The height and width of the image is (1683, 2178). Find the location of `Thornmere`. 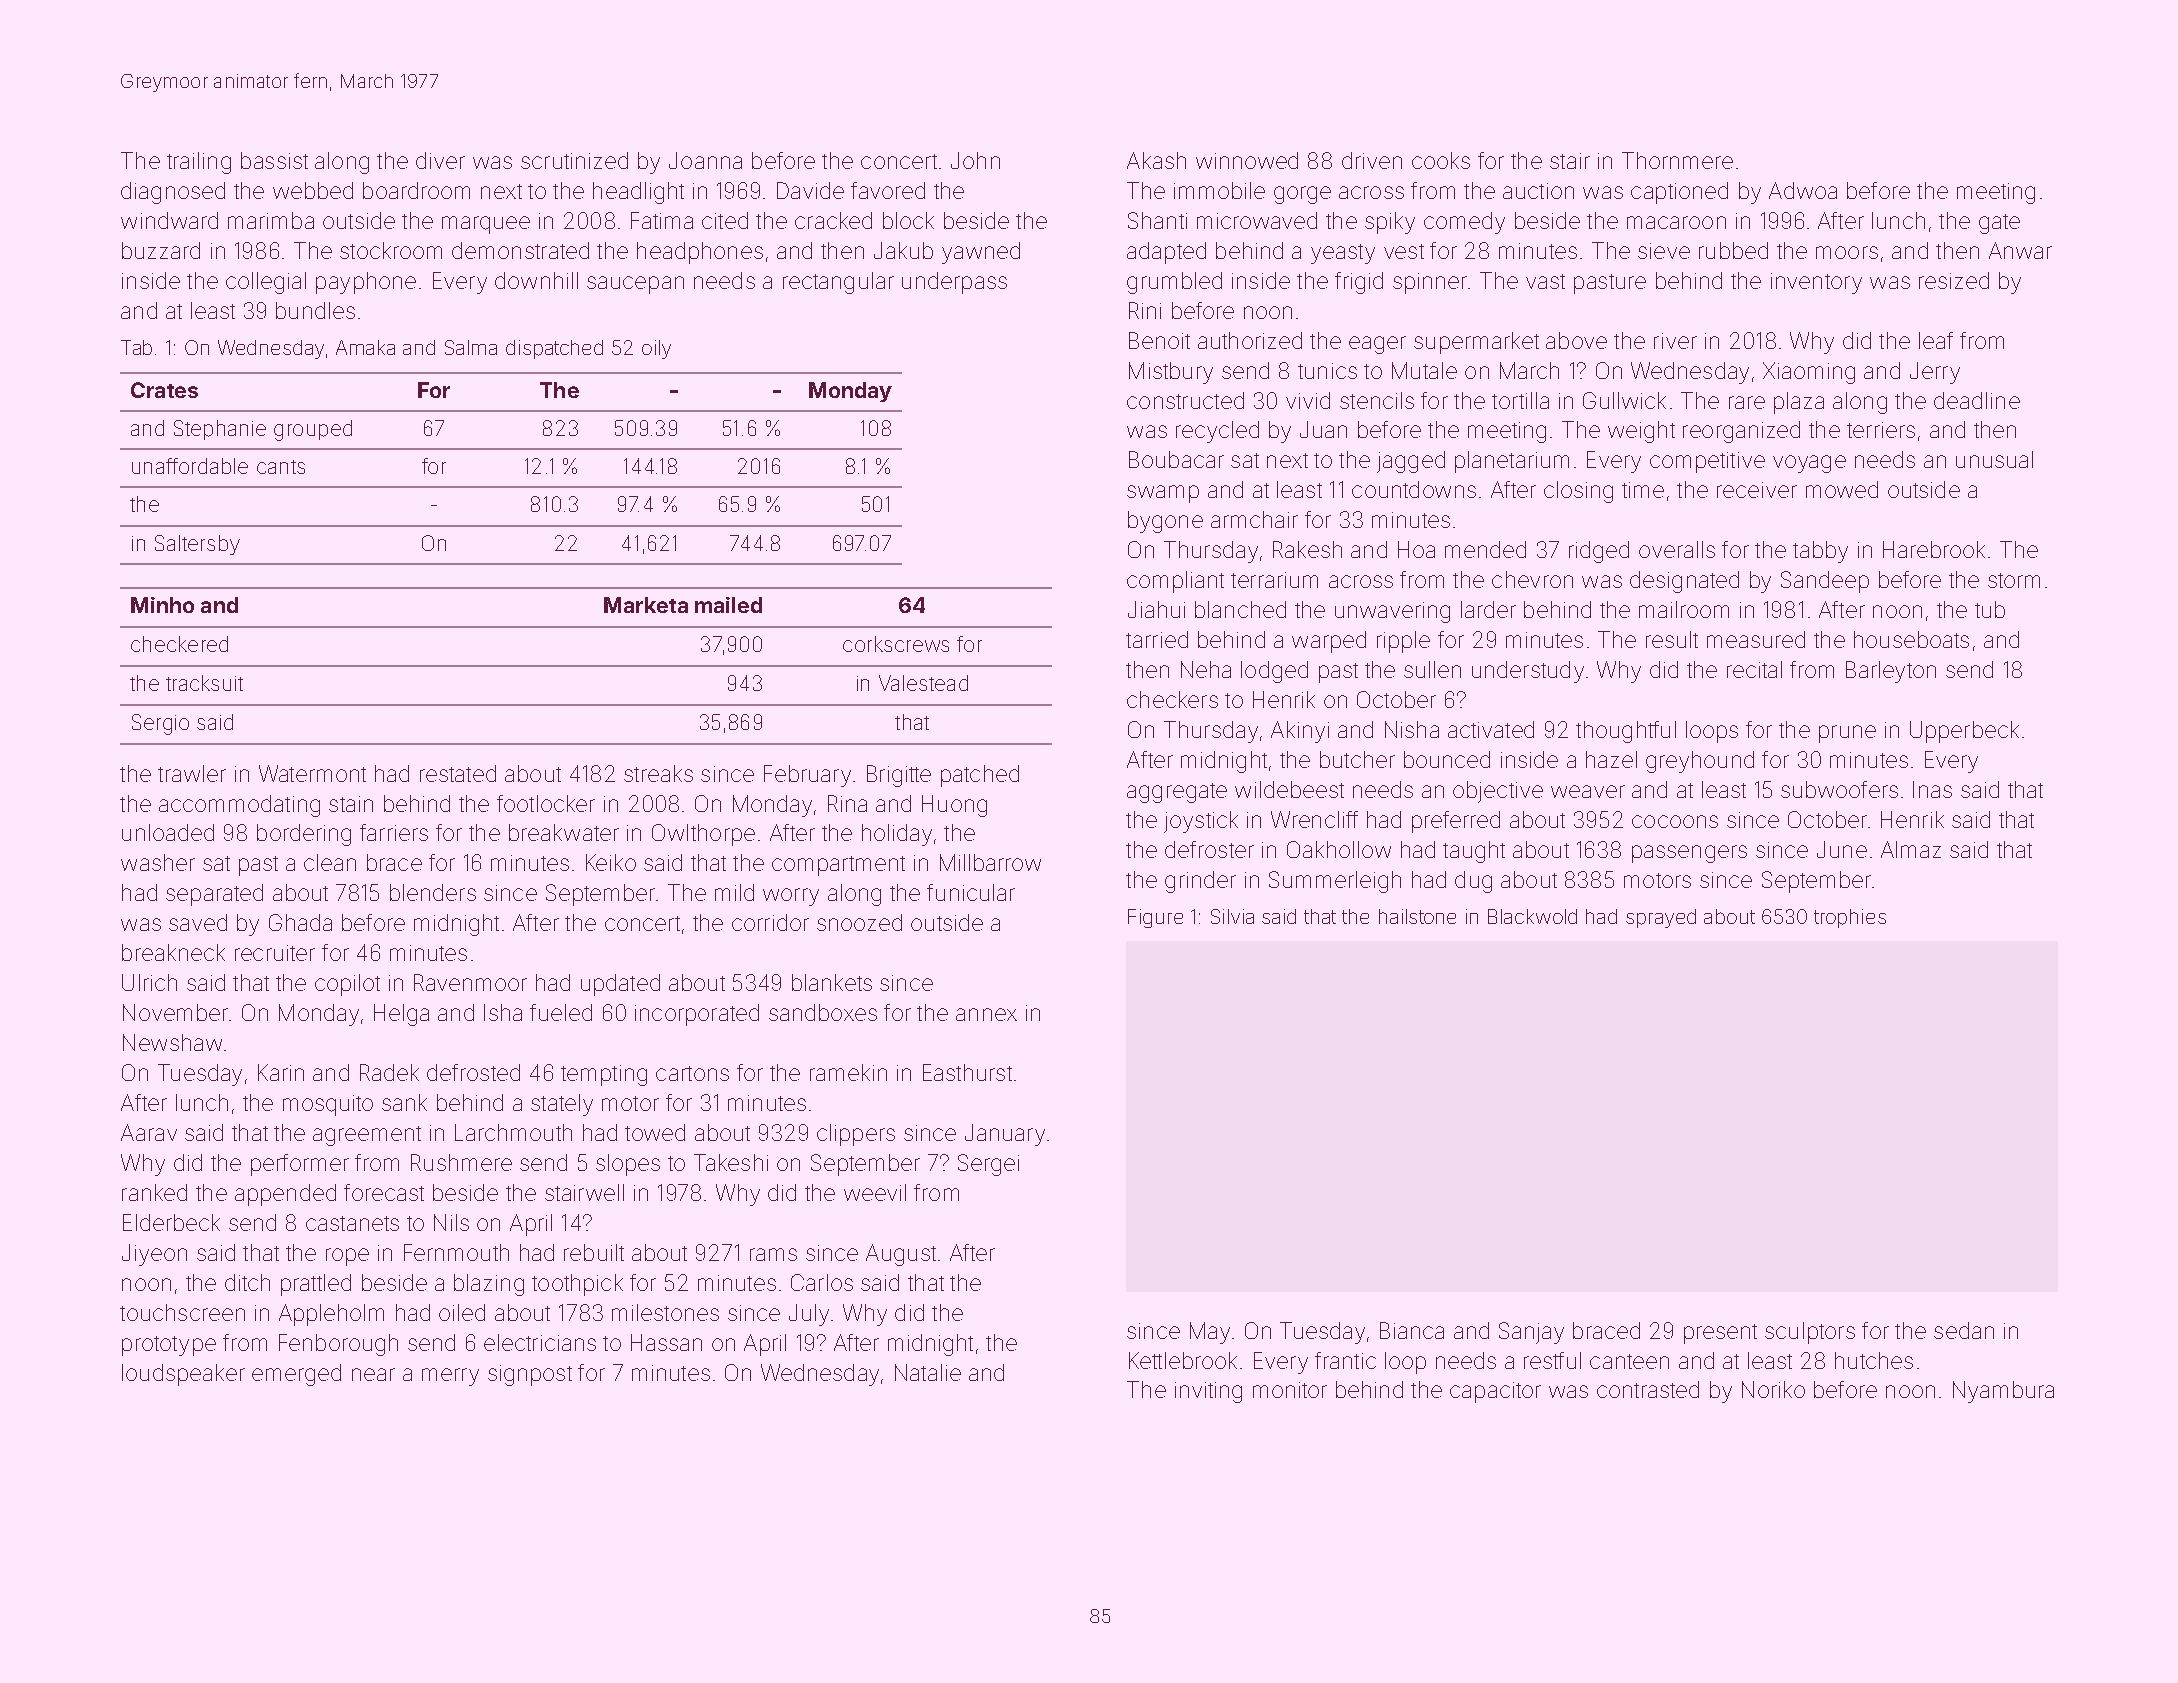

Thornmere is located at coordinates (1677, 160).
